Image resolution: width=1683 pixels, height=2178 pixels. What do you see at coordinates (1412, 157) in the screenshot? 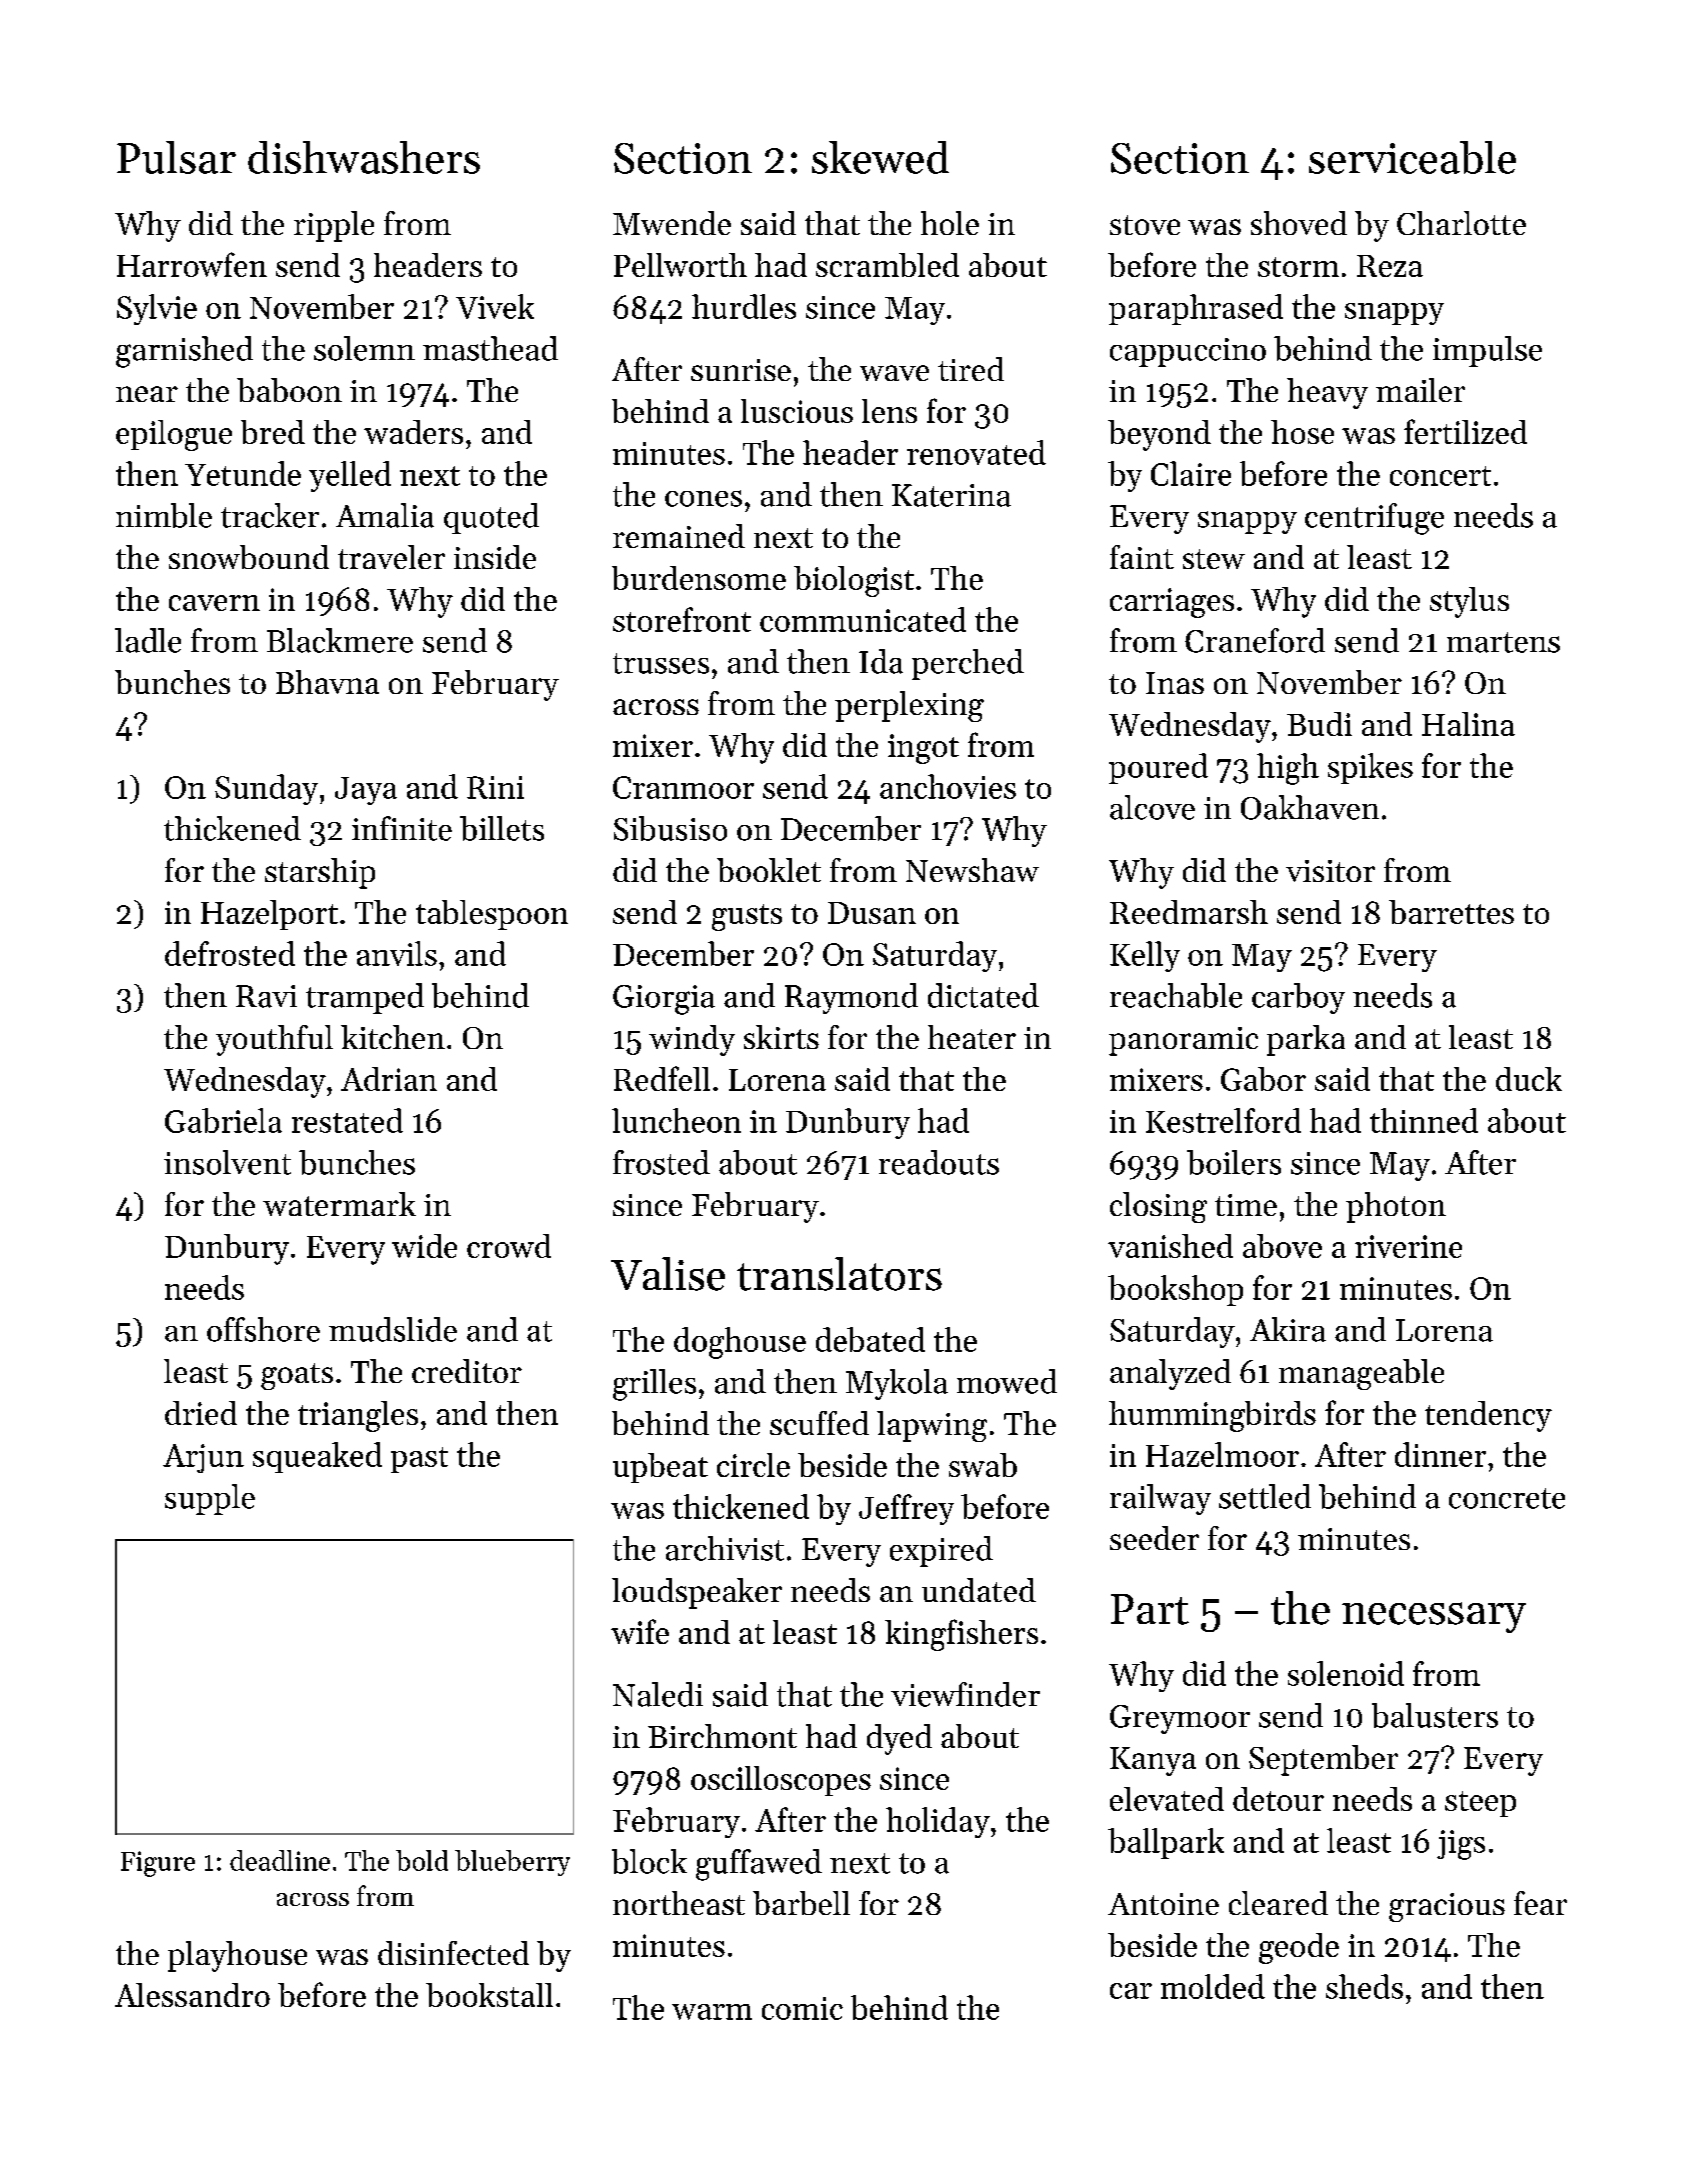
I see `serviceable` at bounding box center [1412, 157].
